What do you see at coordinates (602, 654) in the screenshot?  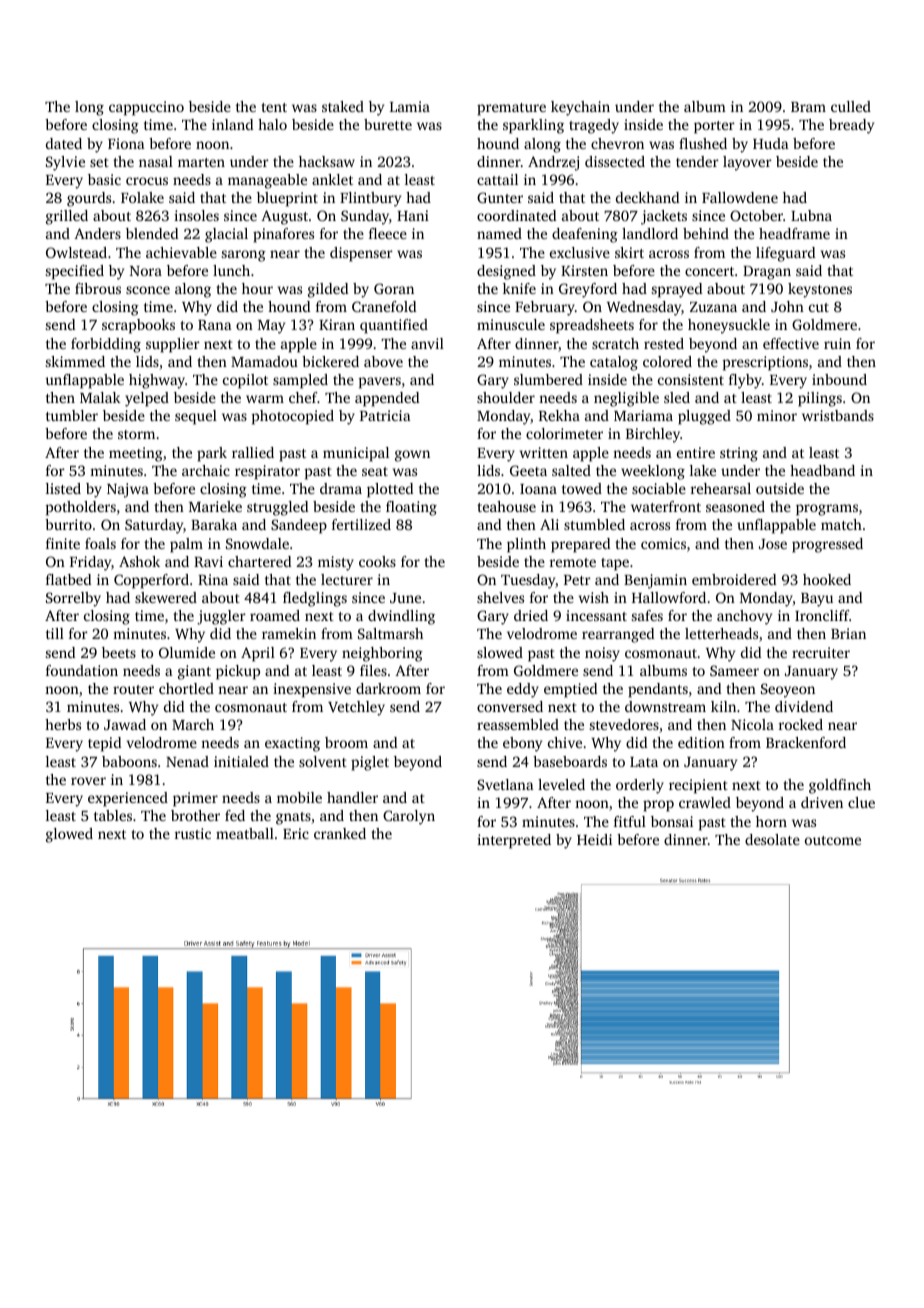 I see `noisy` at bounding box center [602, 654].
